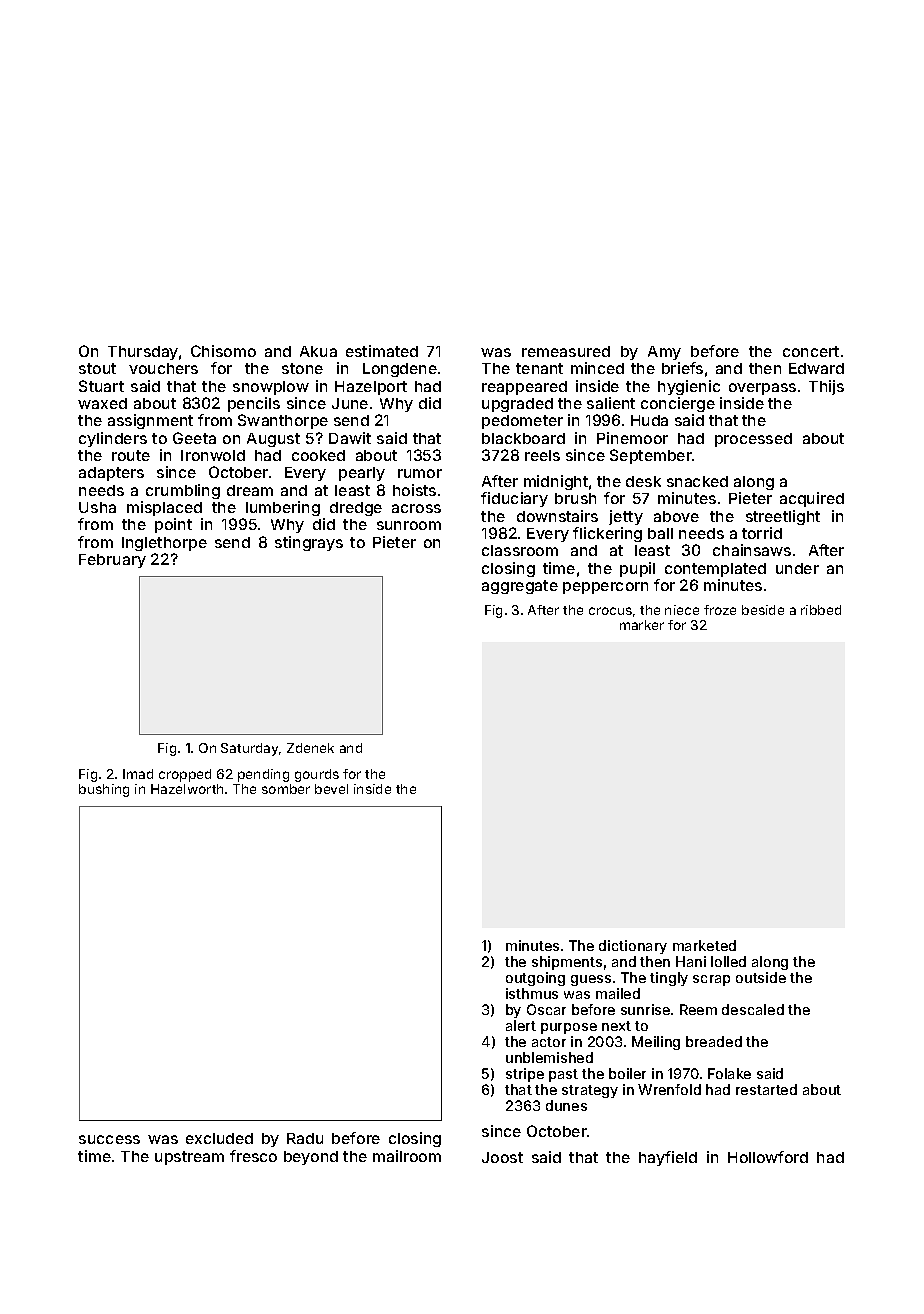 This page has height=1314, width=924. Describe the element at coordinates (331, 789) in the page. I see `bevel` at that location.
